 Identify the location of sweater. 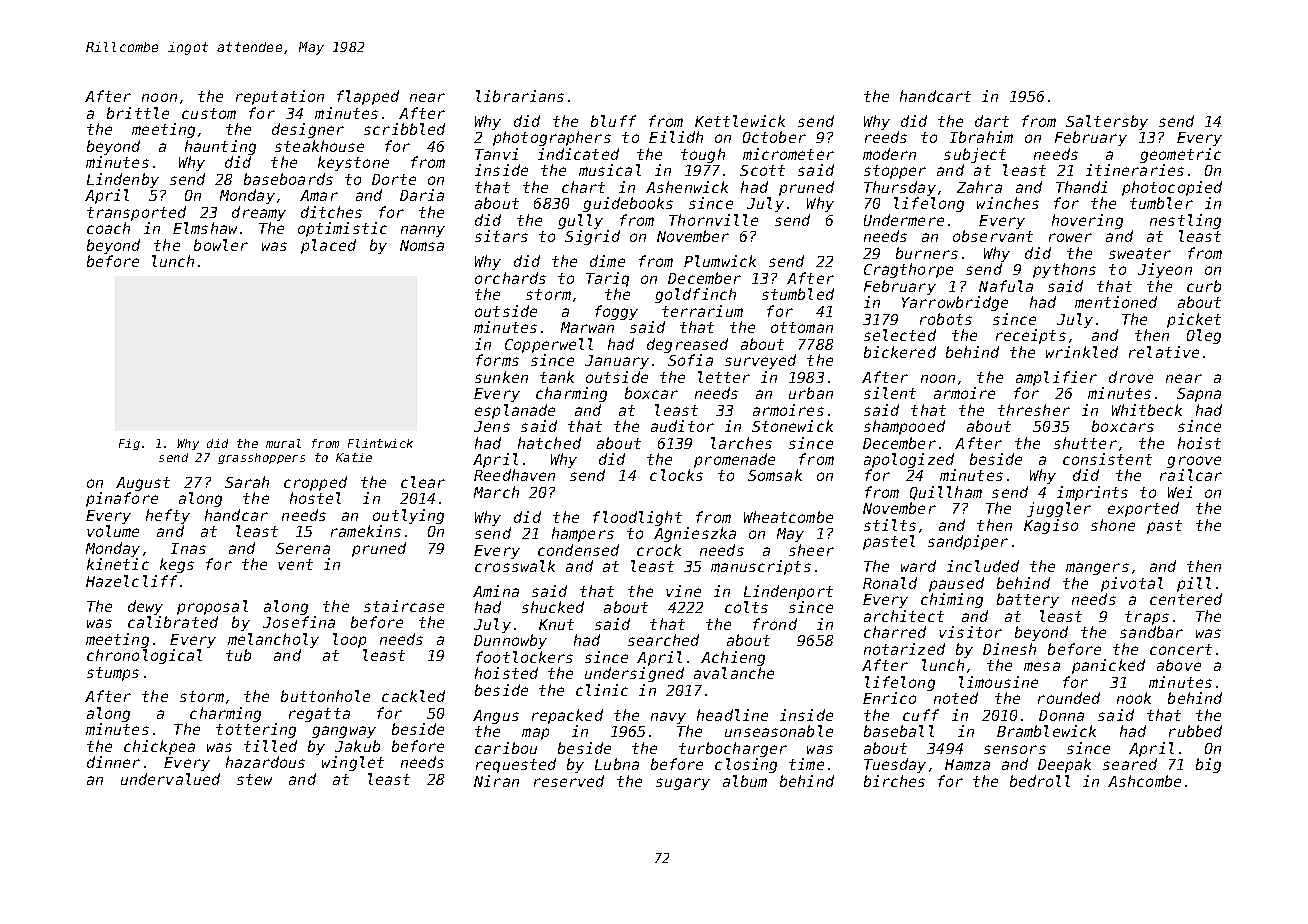
(1140, 253).
